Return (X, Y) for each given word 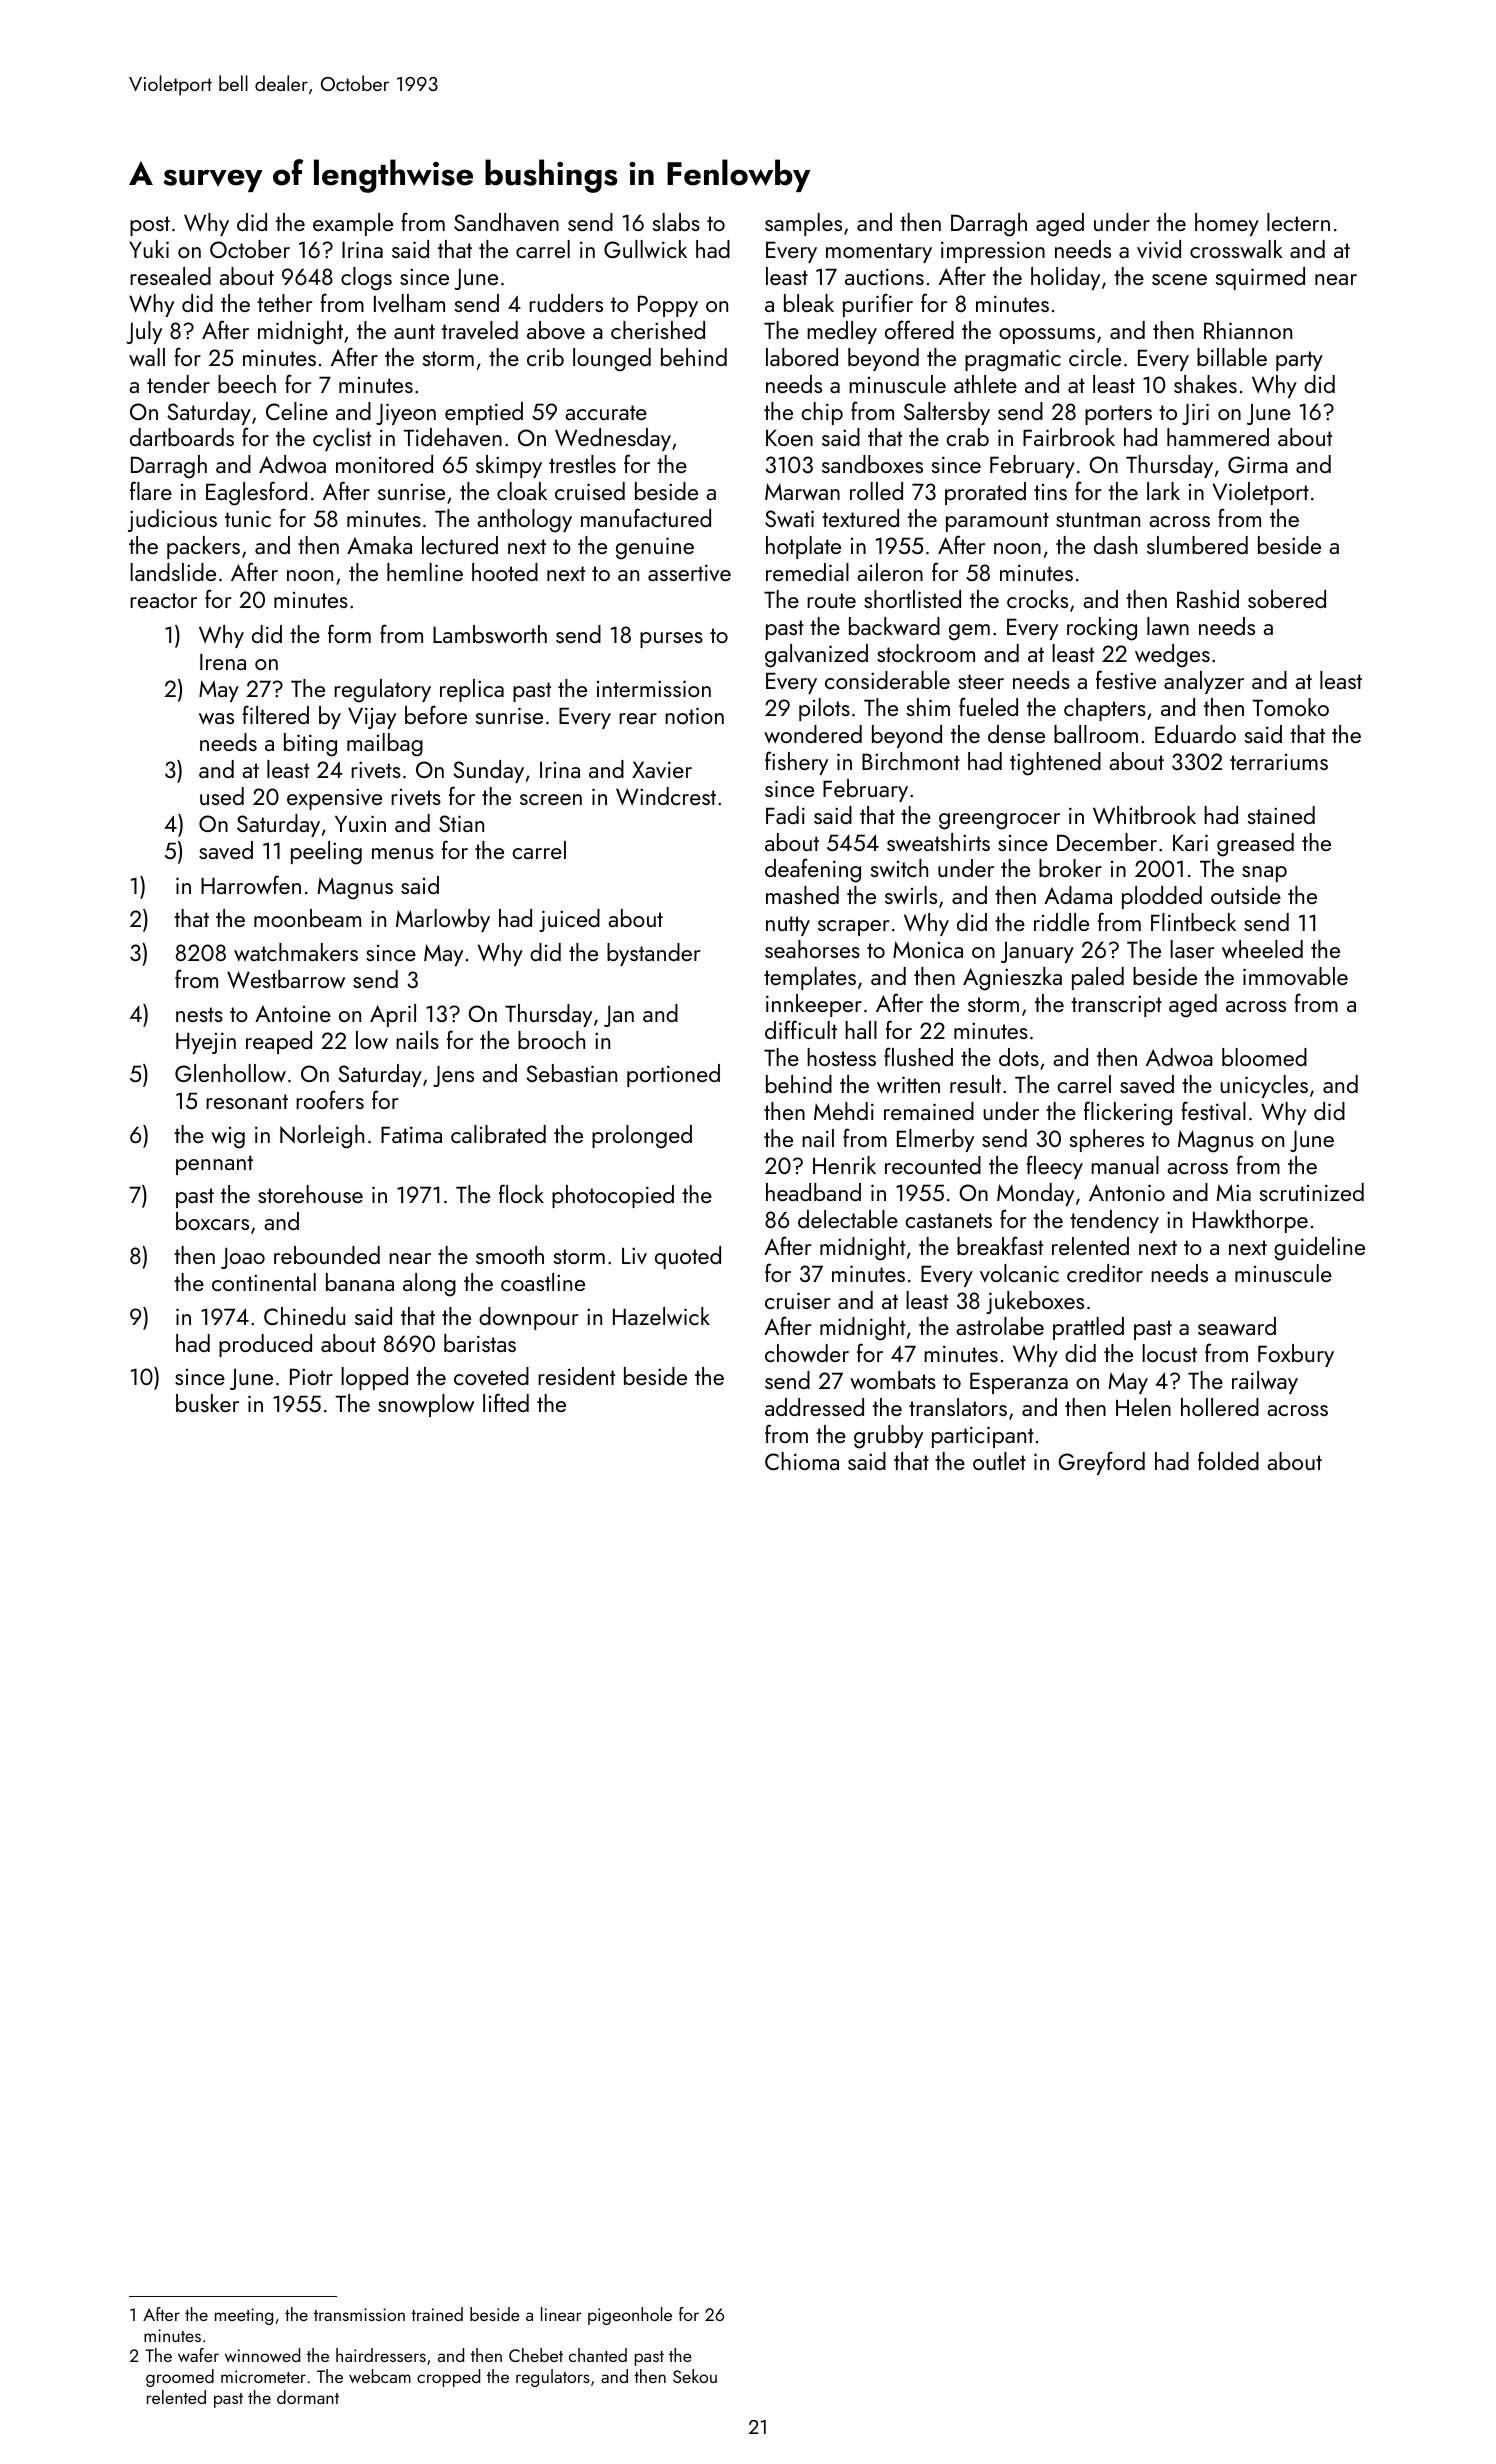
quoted (688, 1257)
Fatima (411, 1134)
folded (1228, 1460)
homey (1227, 224)
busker (207, 1403)
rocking (1102, 629)
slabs (676, 222)
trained (437, 2314)
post (150, 226)
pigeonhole (630, 2316)
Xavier (662, 769)
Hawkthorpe (1250, 1221)
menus (403, 853)
